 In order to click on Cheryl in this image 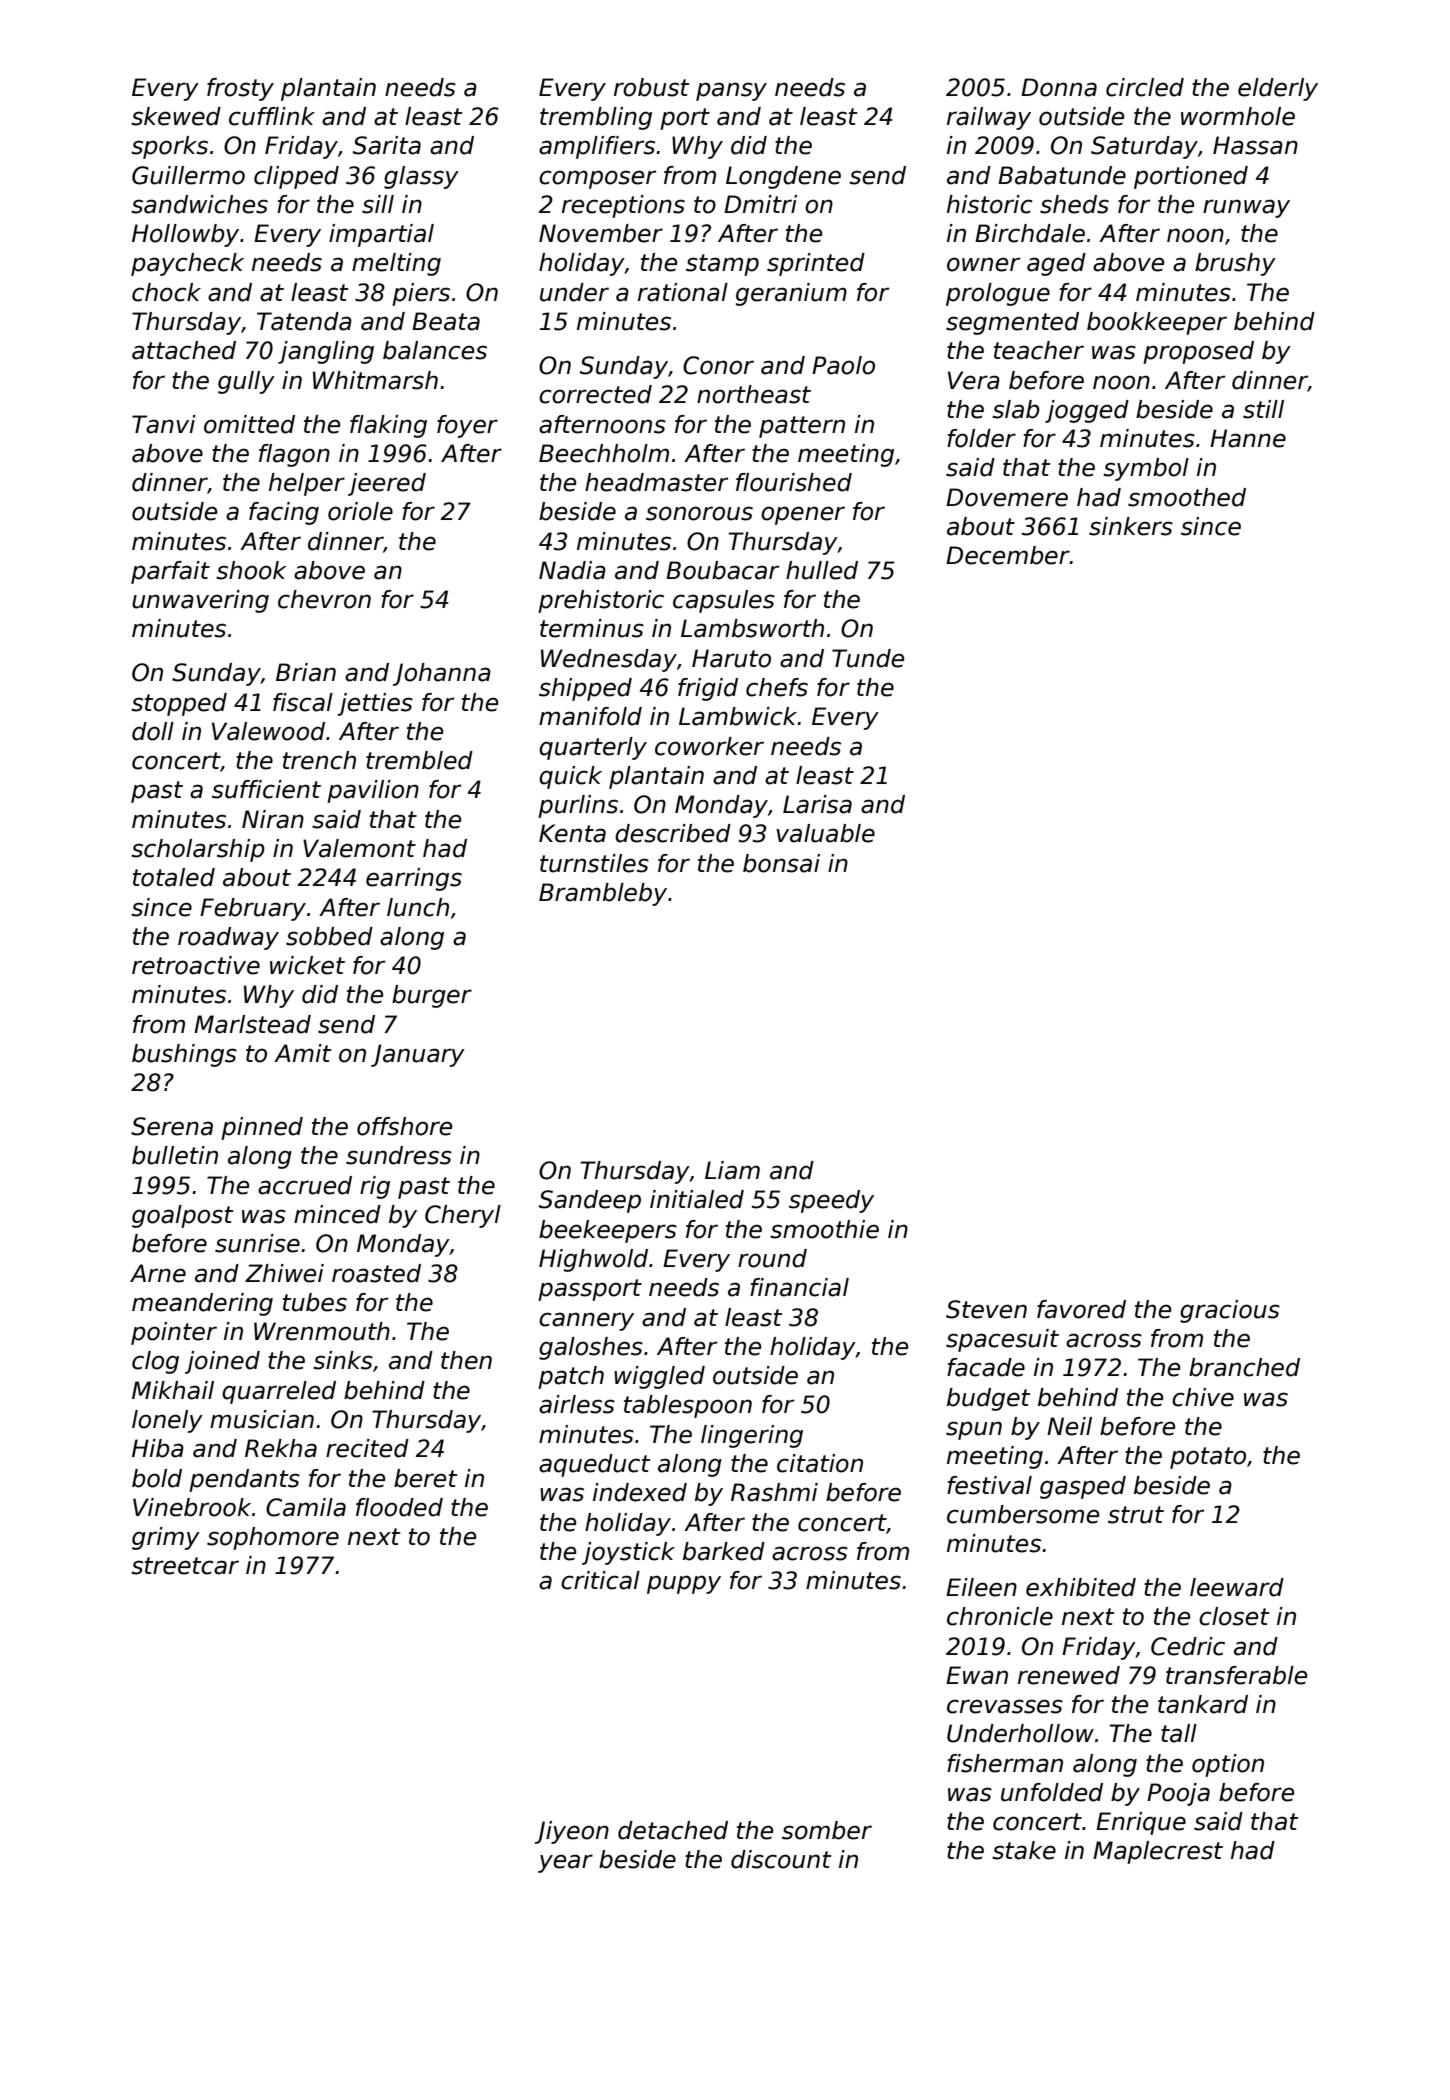, I will do `click(463, 1216)`.
